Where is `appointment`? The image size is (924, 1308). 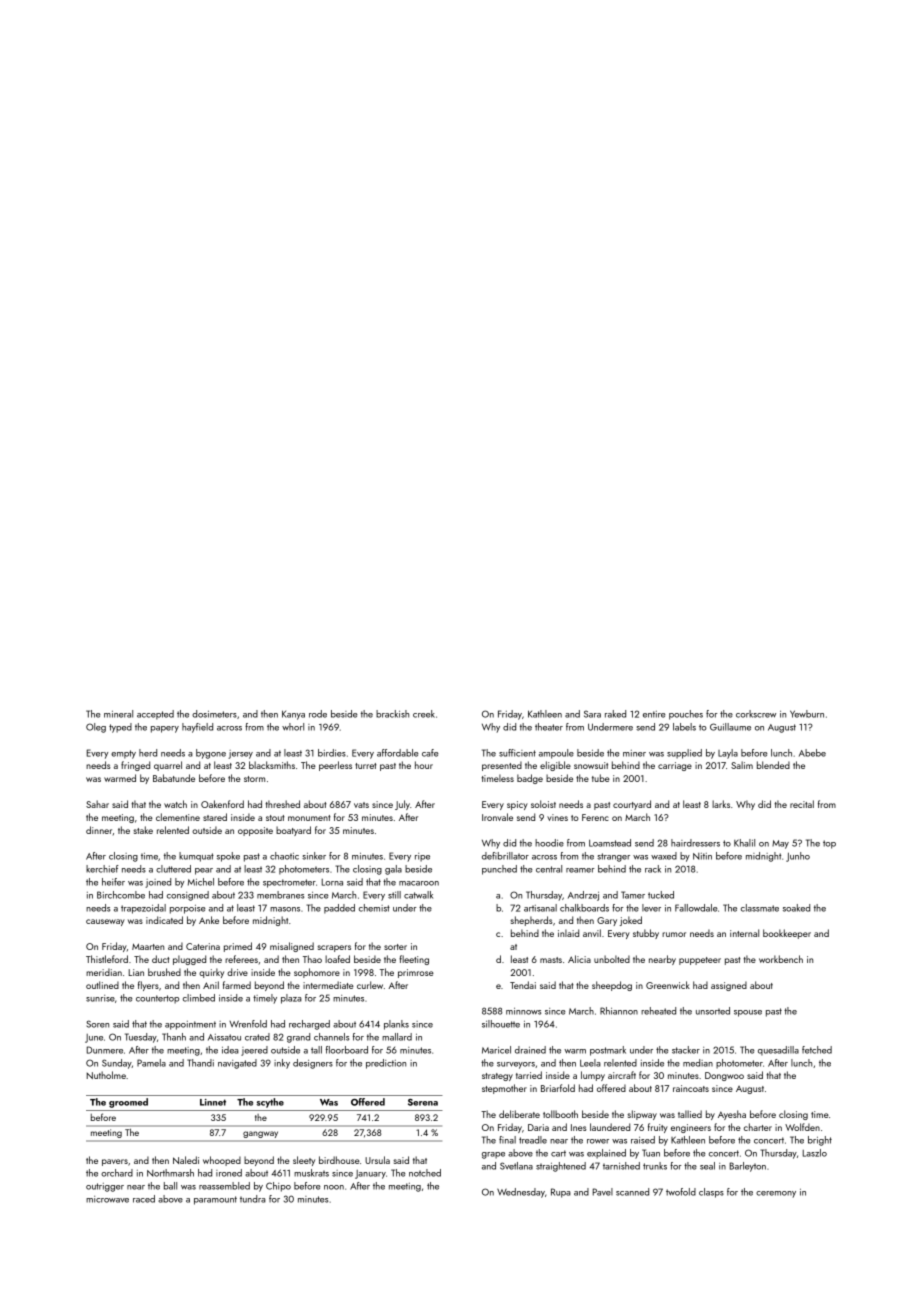 appointment is located at coordinates (190, 1025).
